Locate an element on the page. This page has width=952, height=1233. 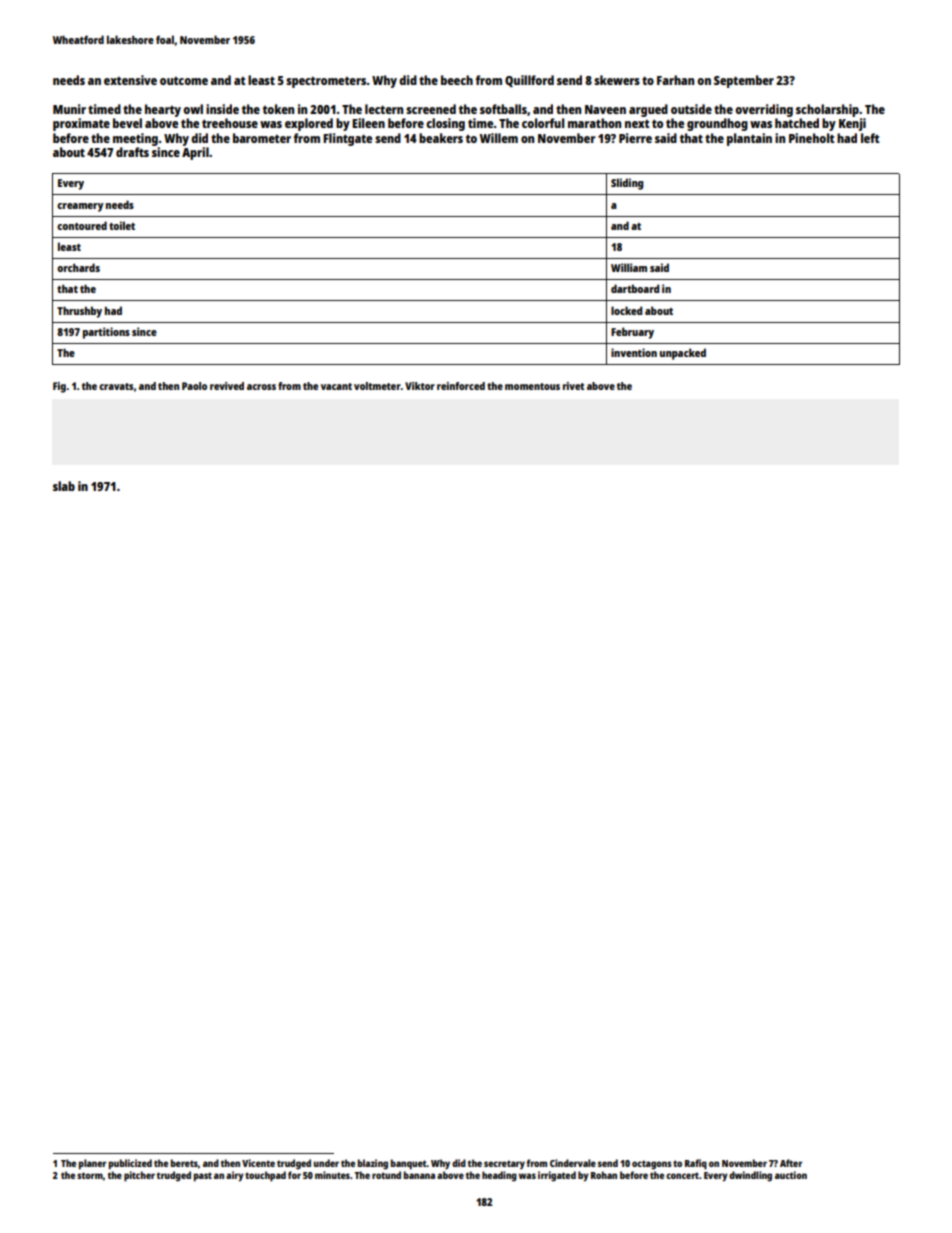
Willem is located at coordinates (499, 138).
